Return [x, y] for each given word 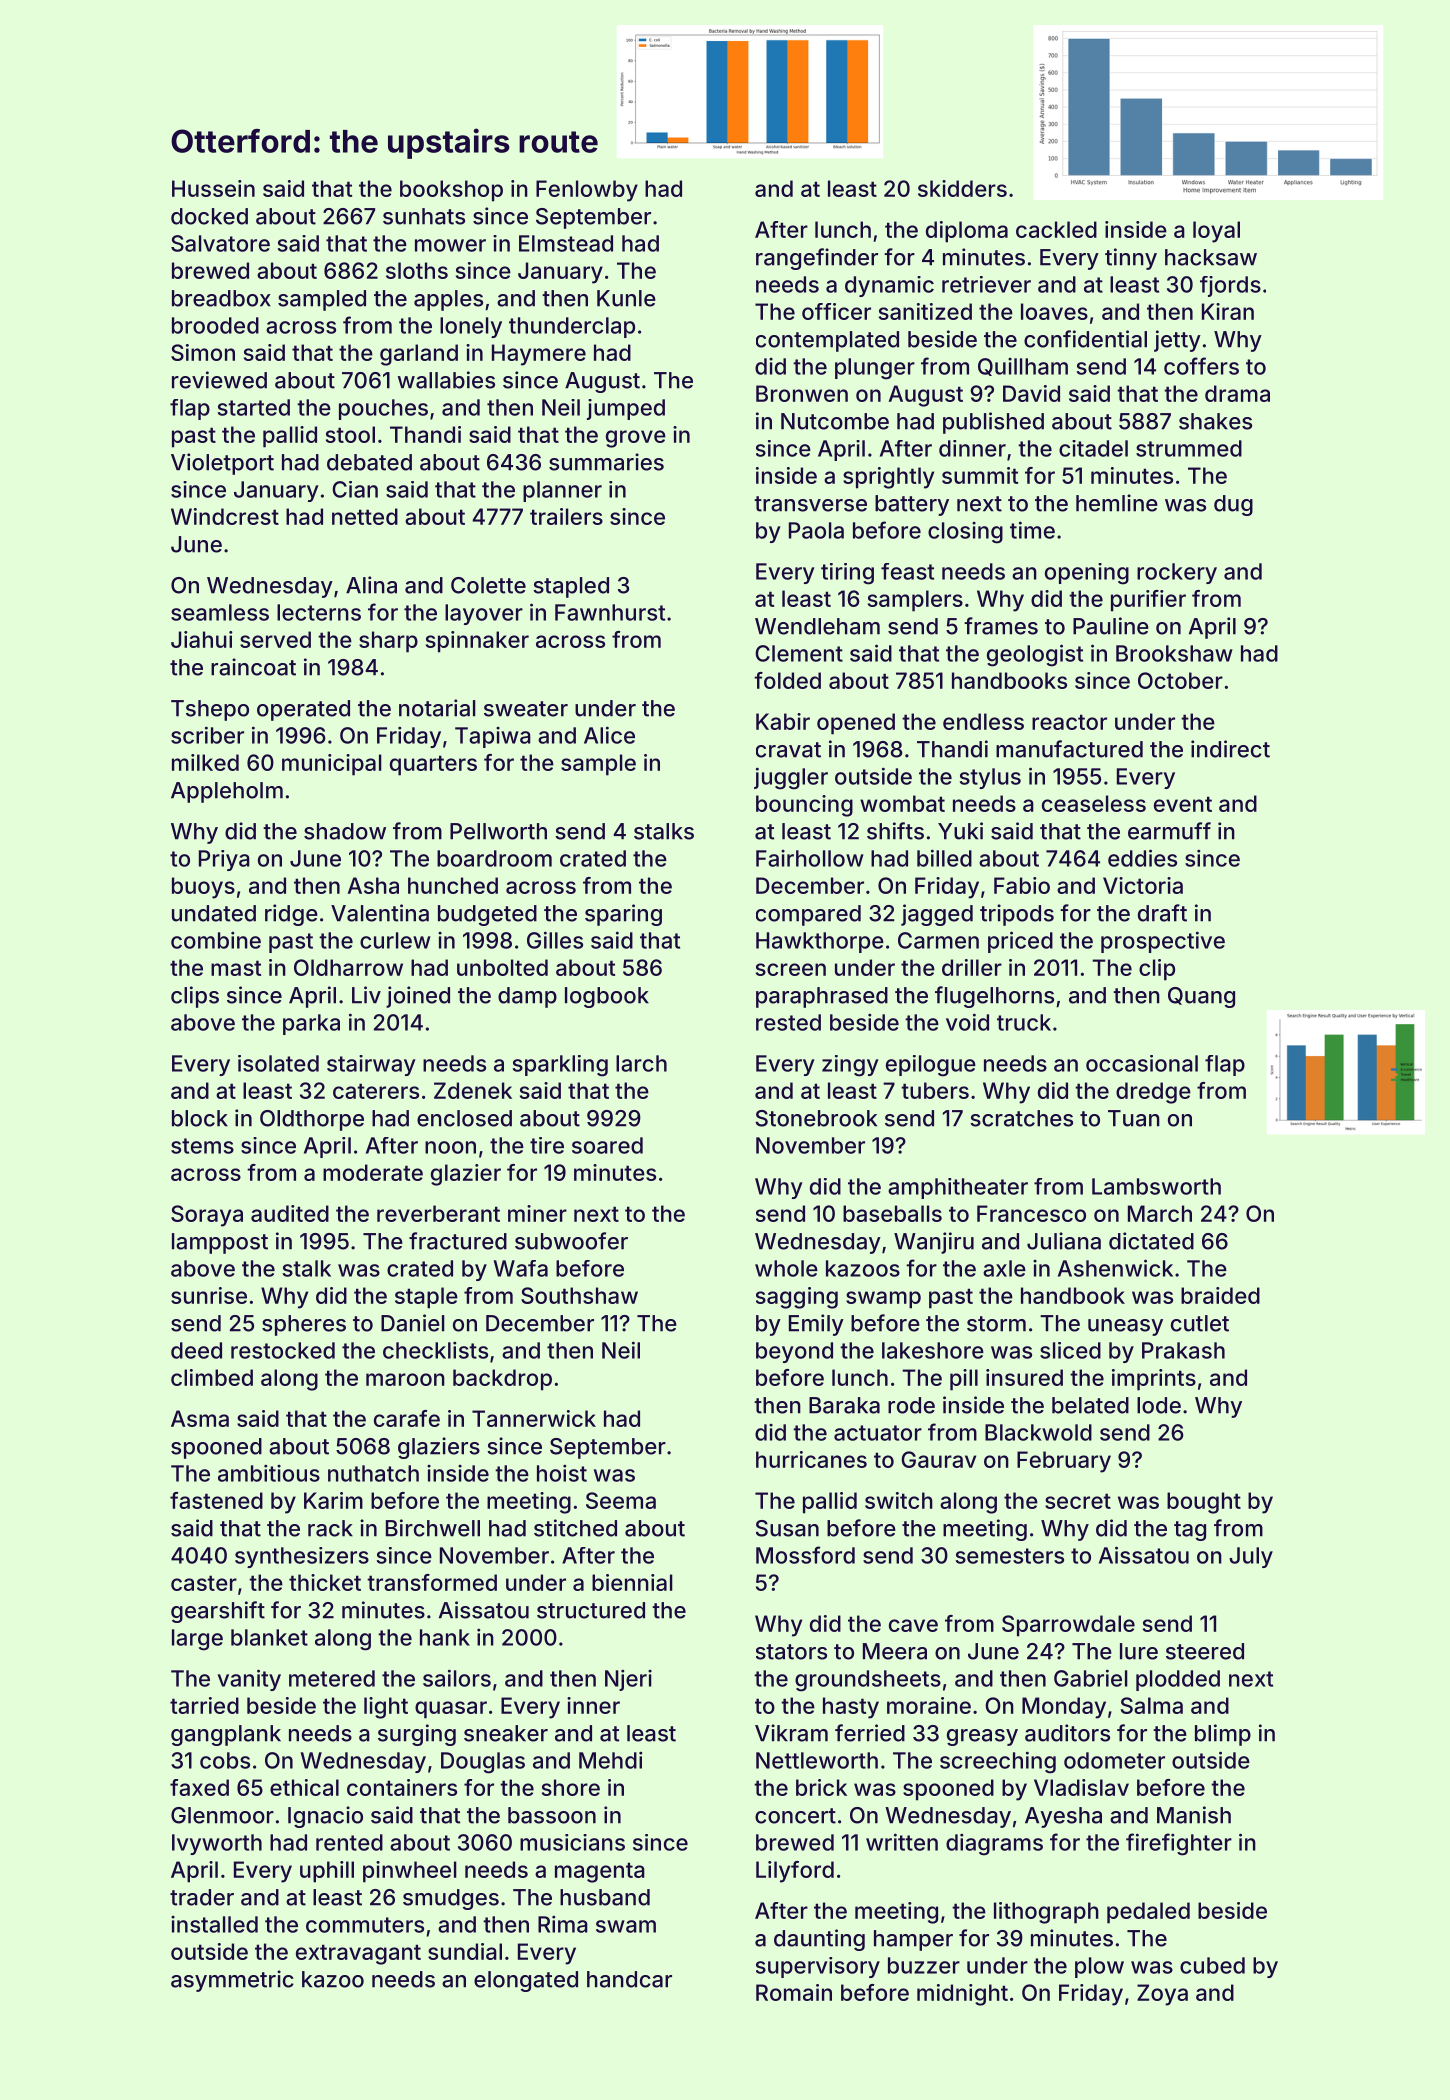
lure [1139, 1651]
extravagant [358, 1954]
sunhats [424, 216]
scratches [1021, 1118]
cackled [1056, 229]
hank [445, 1637]
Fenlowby [587, 191]
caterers [376, 1091]
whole [786, 1268]
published [993, 423]
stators [791, 1652]
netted [365, 516]
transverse [810, 504]
